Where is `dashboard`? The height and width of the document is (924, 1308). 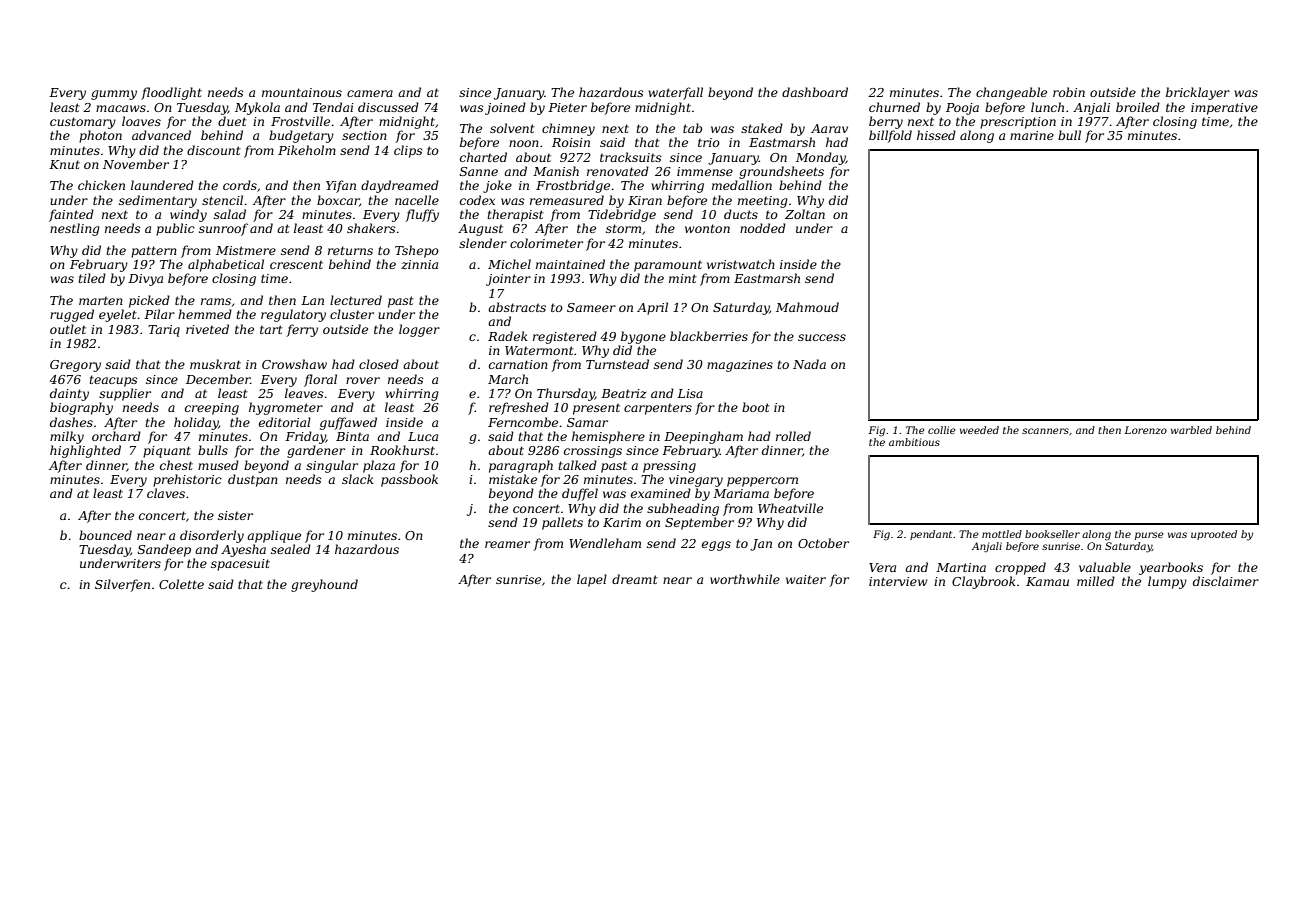 dashboard is located at coordinates (815, 92).
